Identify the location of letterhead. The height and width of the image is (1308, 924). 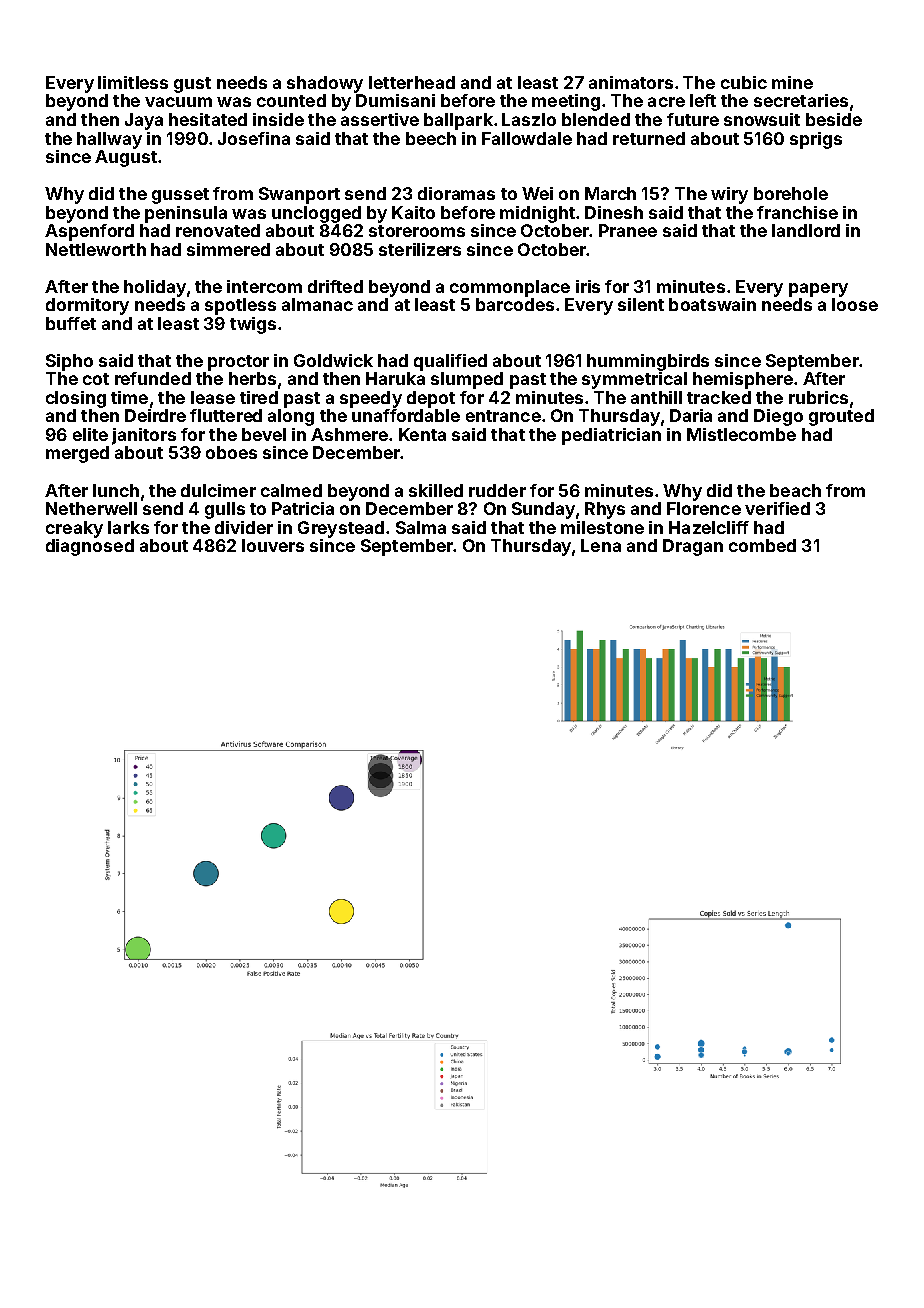
(412, 82).
